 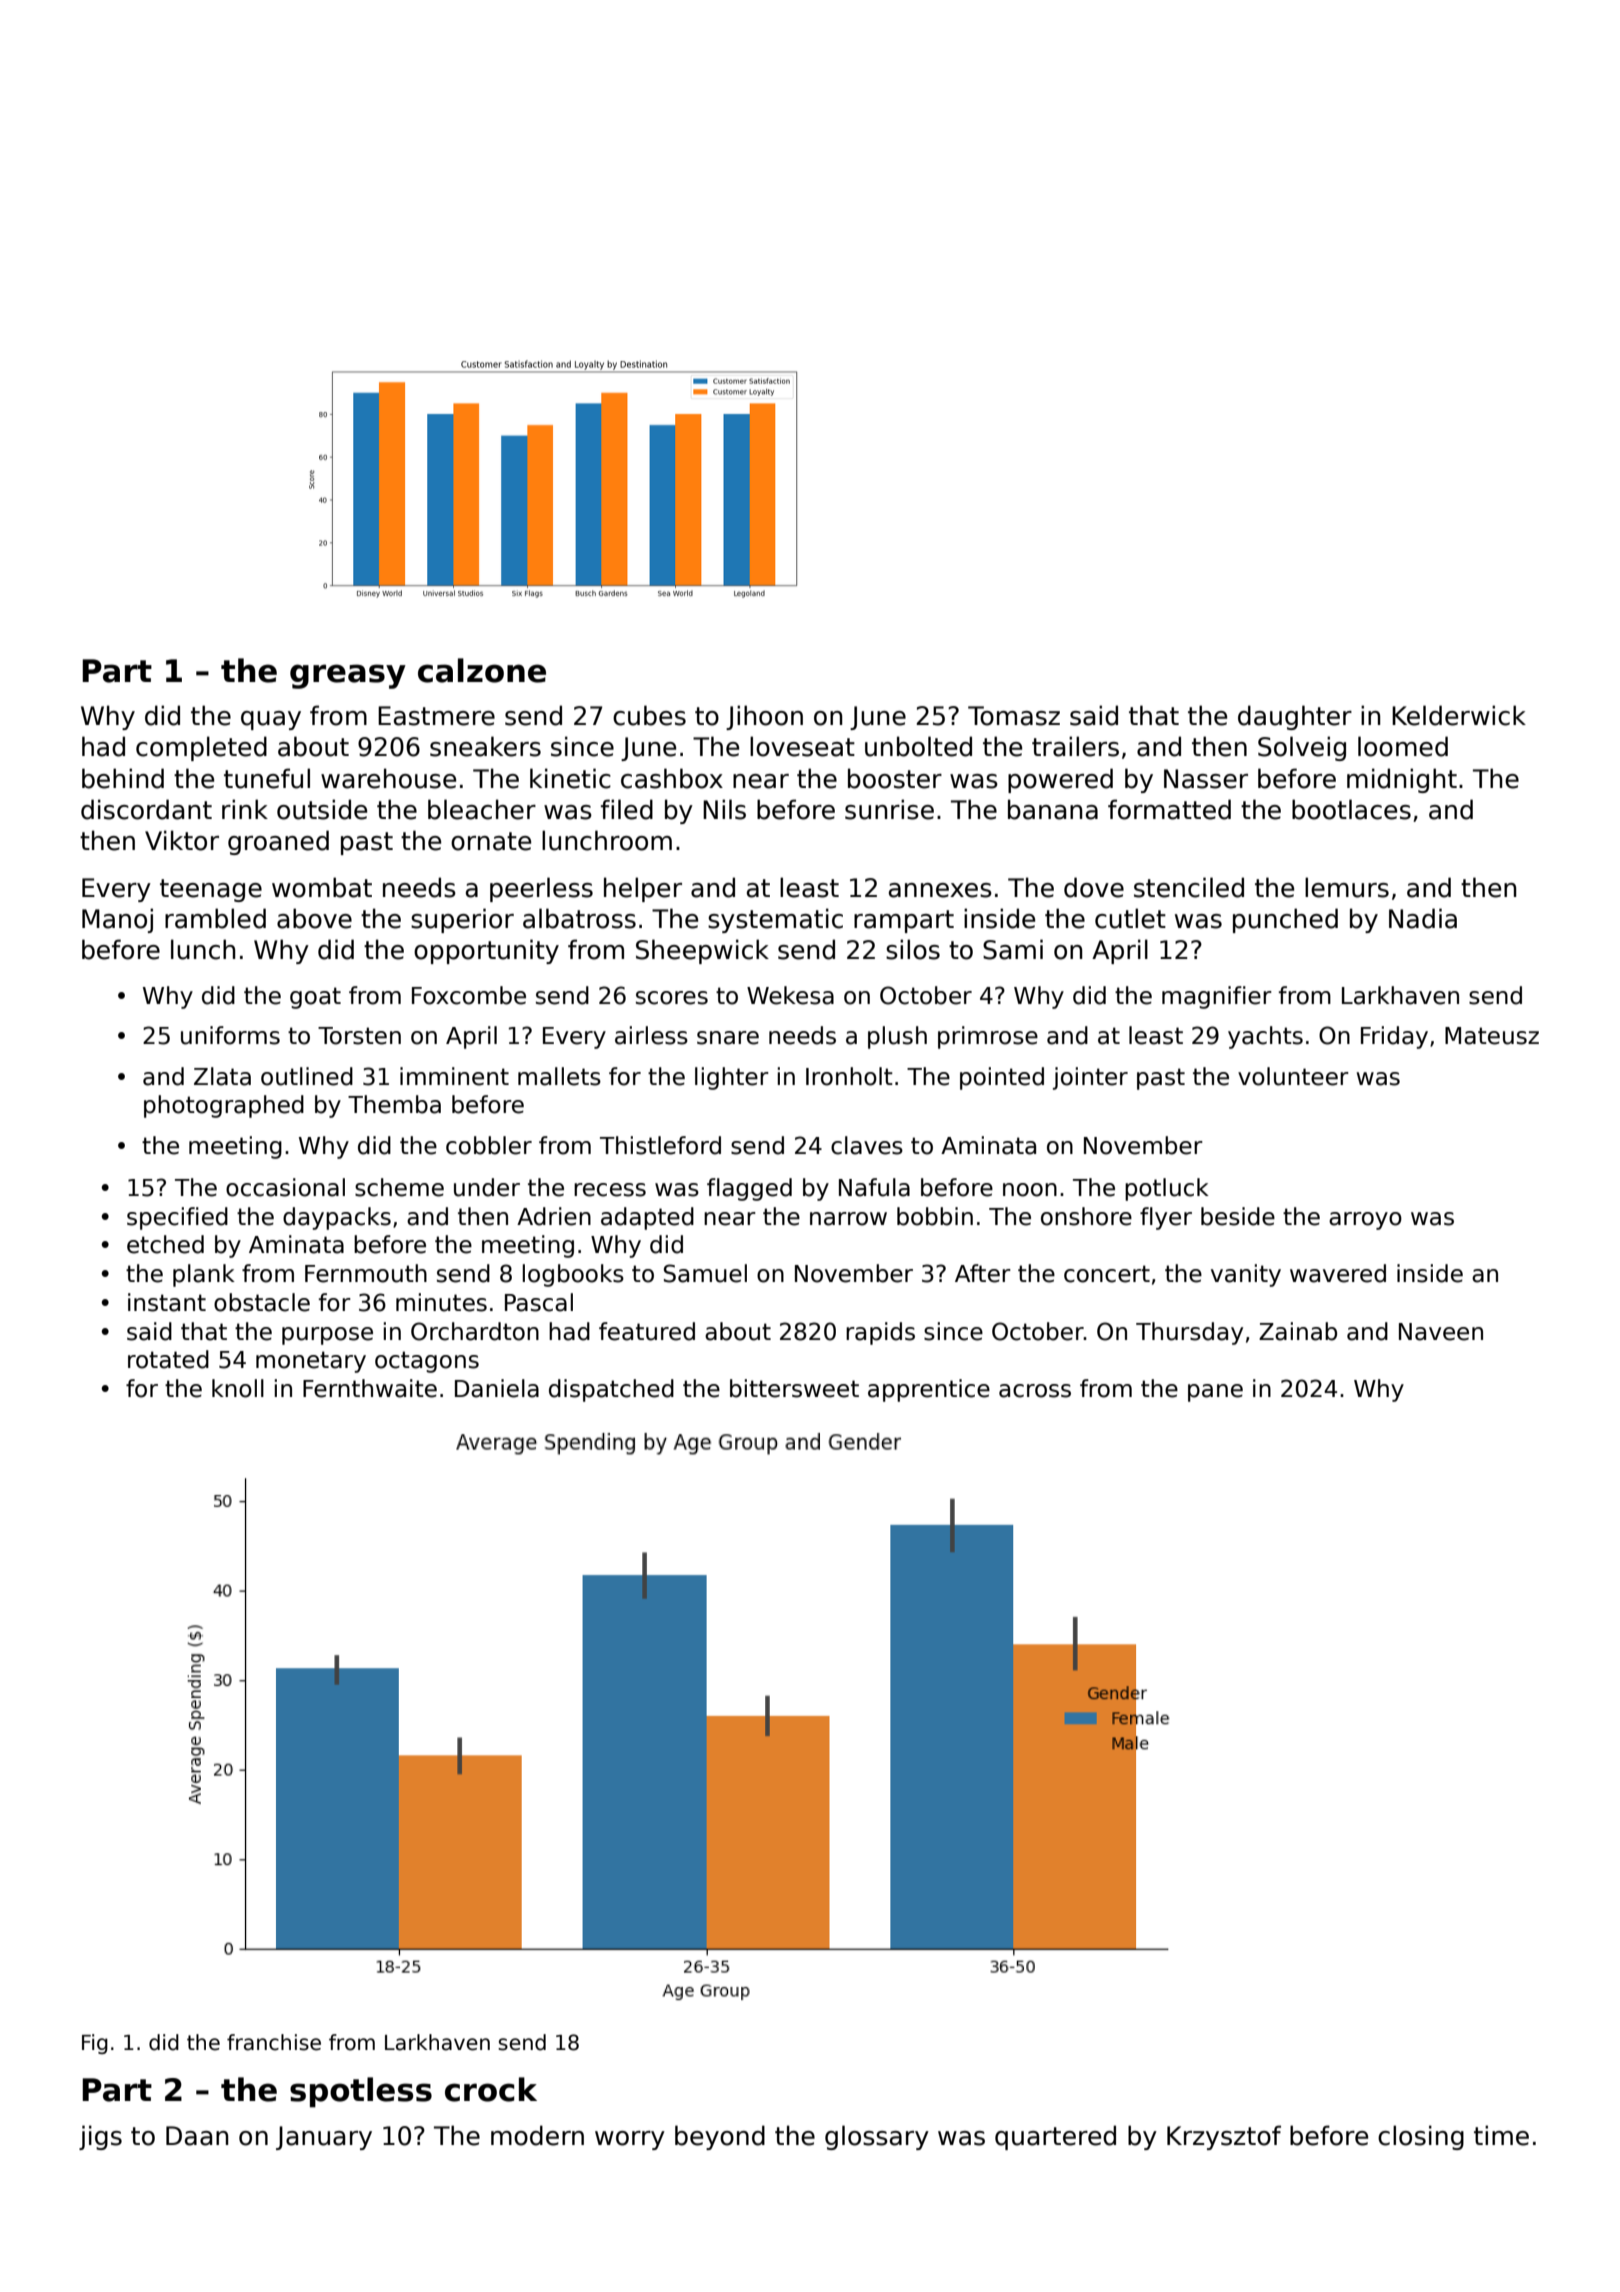 What do you see at coordinates (361, 2092) in the screenshot?
I see `spotless` at bounding box center [361, 2092].
